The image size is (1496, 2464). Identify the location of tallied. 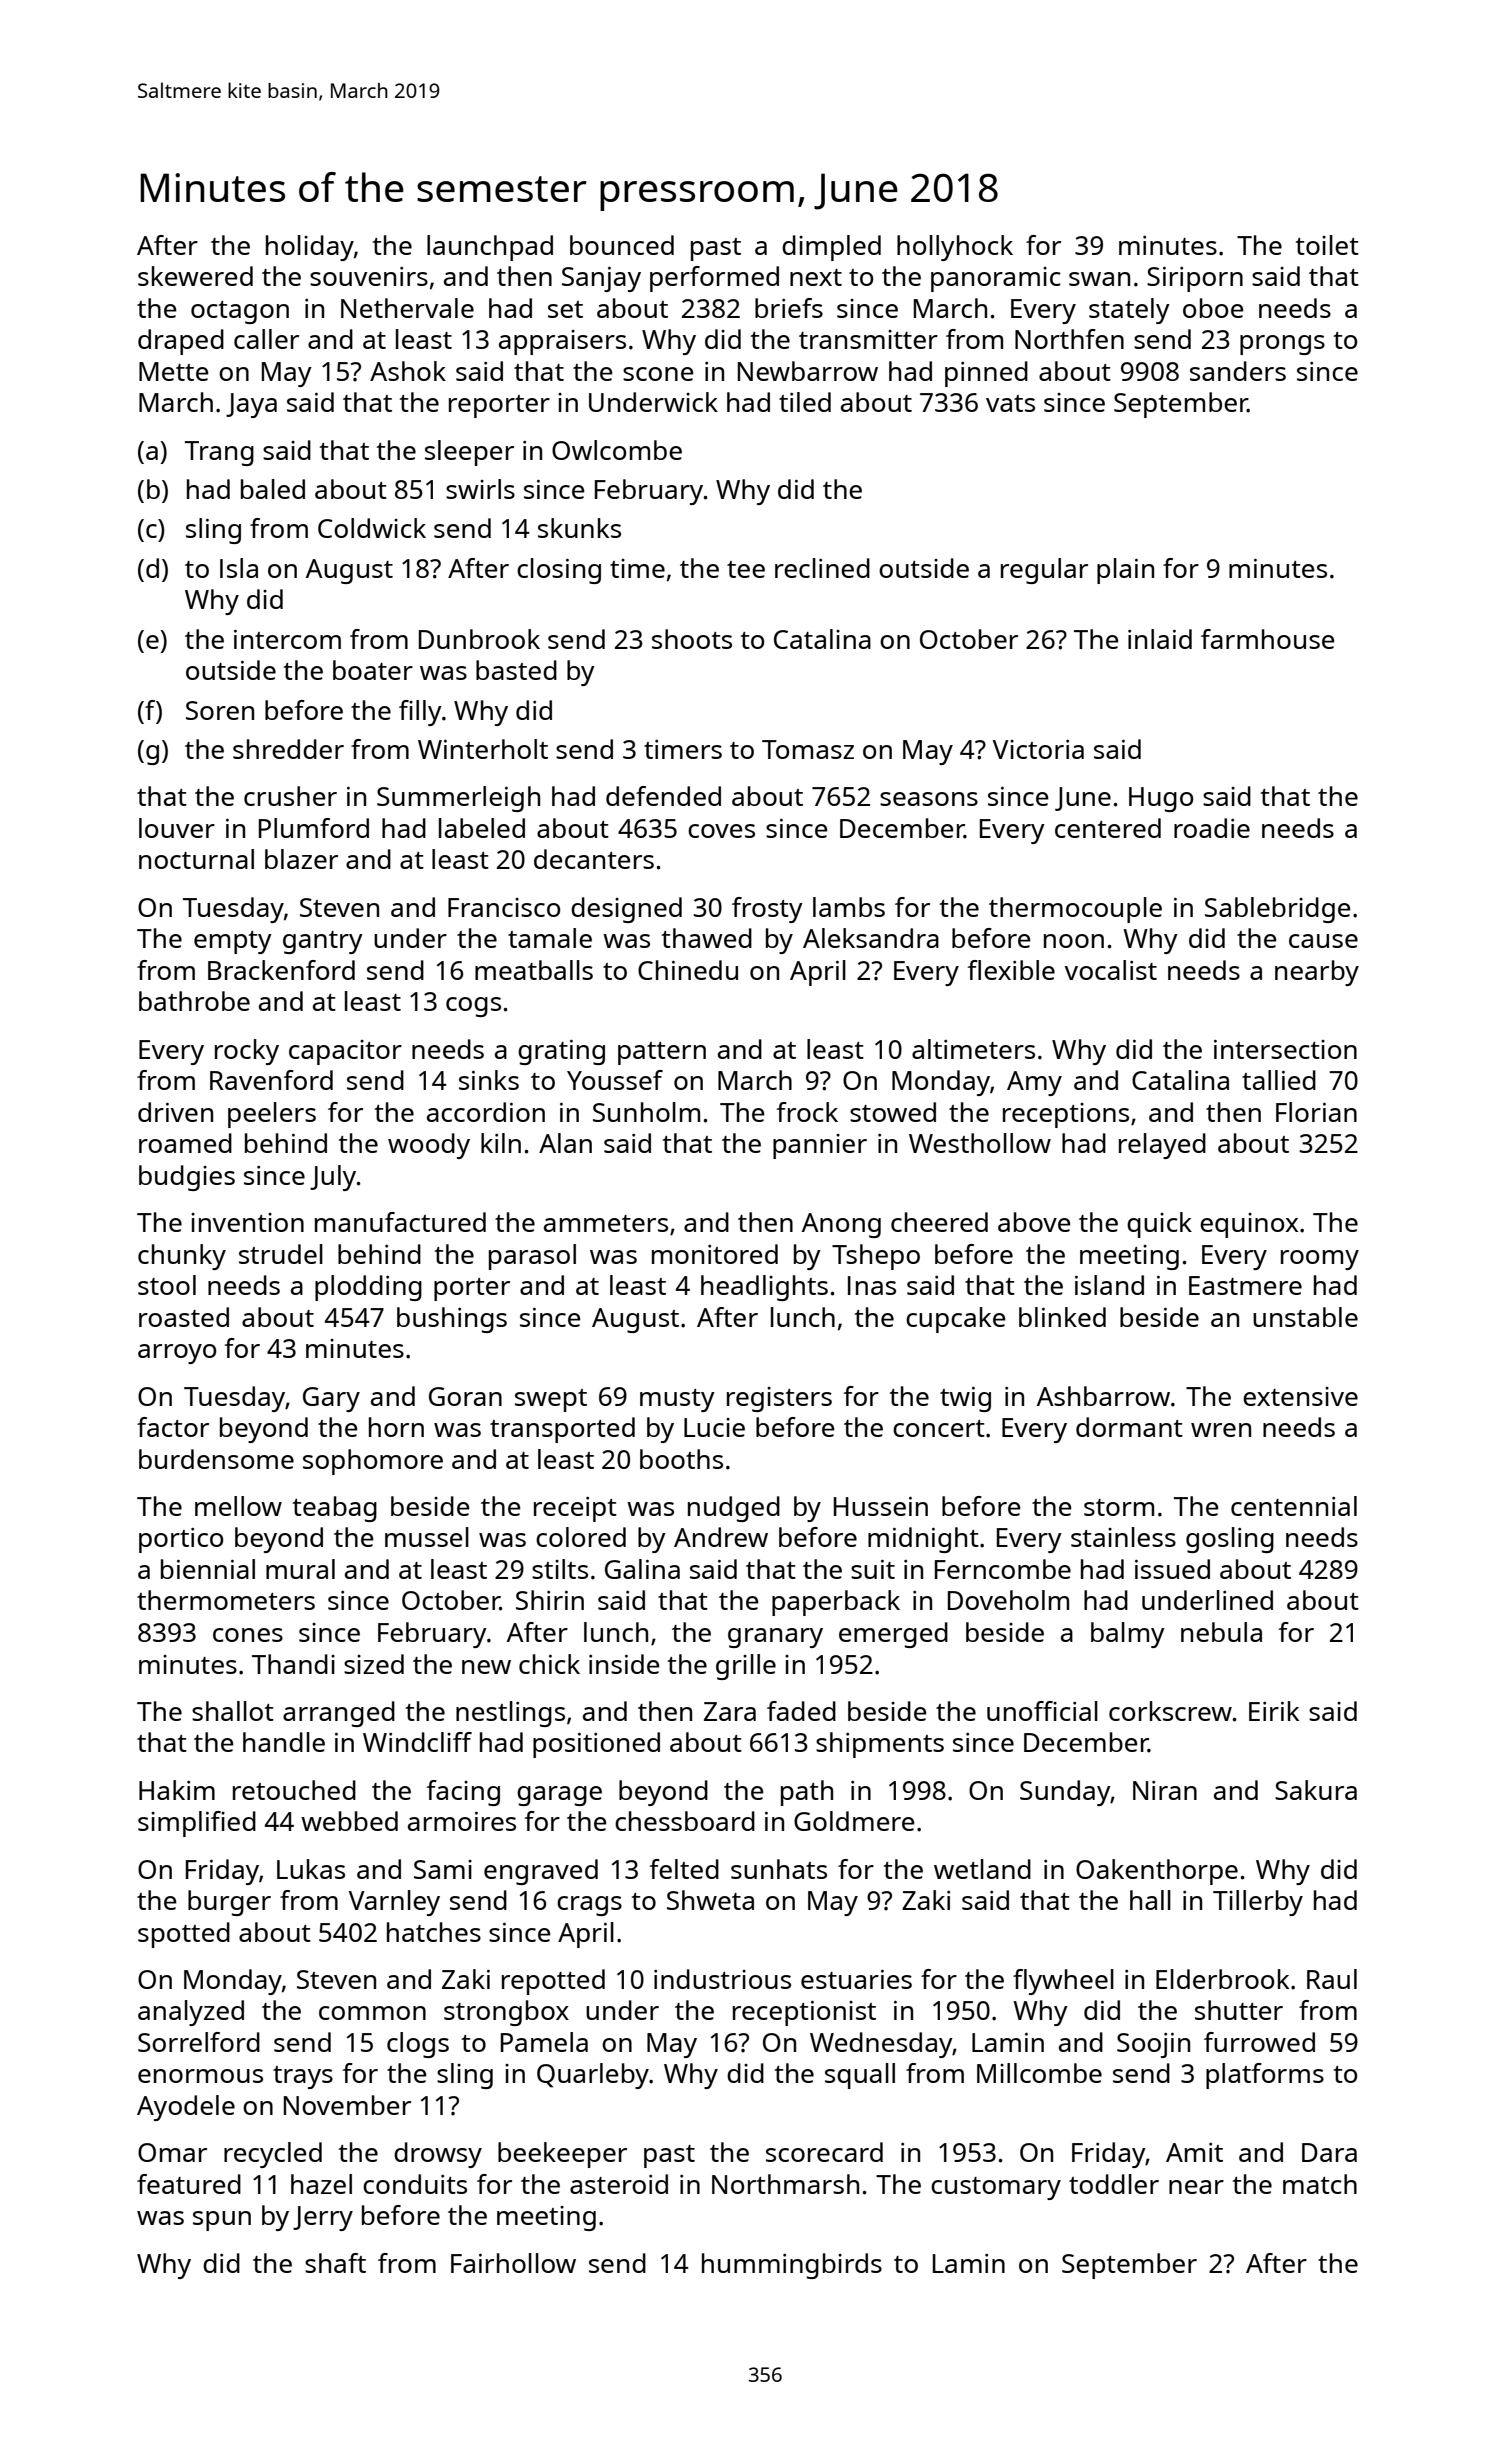
(1279, 1080).
